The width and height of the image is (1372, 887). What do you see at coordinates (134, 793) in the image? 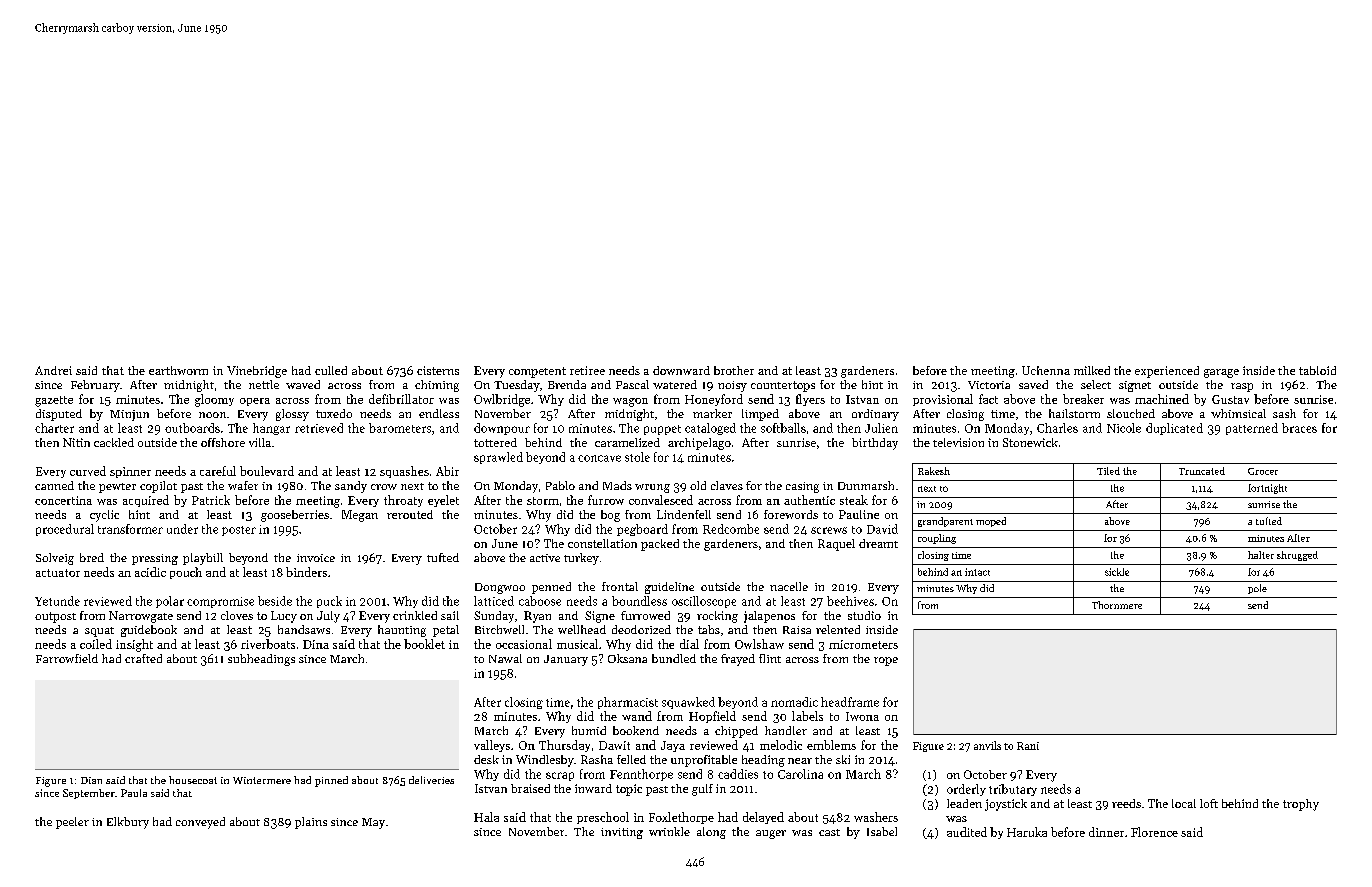
I see `Paula` at bounding box center [134, 793].
